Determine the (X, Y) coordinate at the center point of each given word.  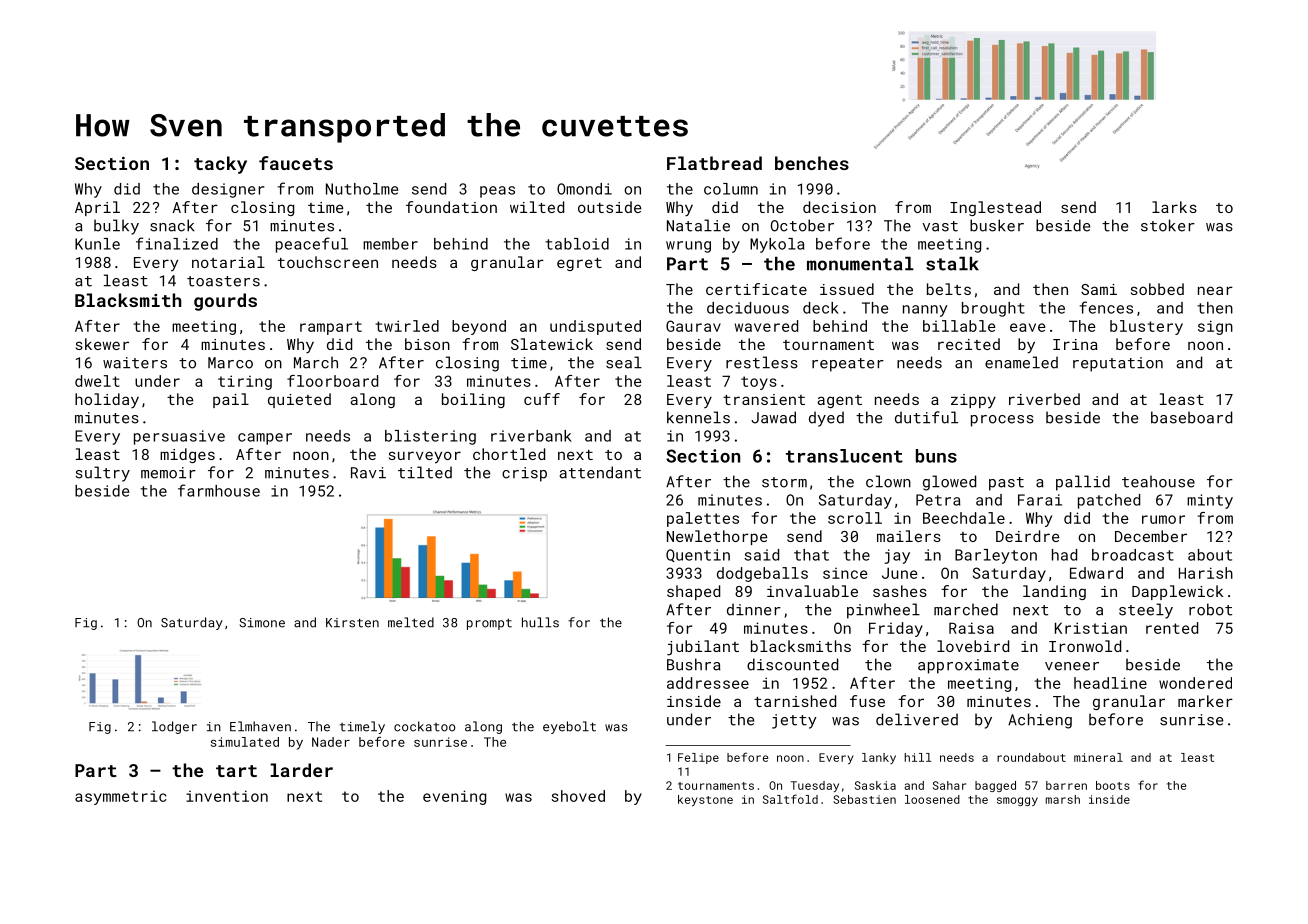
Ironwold (1085, 646)
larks (1174, 207)
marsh (1063, 799)
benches (812, 163)
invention (227, 796)
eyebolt (569, 727)
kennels (698, 417)
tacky (220, 165)
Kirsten (352, 623)
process (1002, 421)
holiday (107, 400)
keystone (705, 800)
